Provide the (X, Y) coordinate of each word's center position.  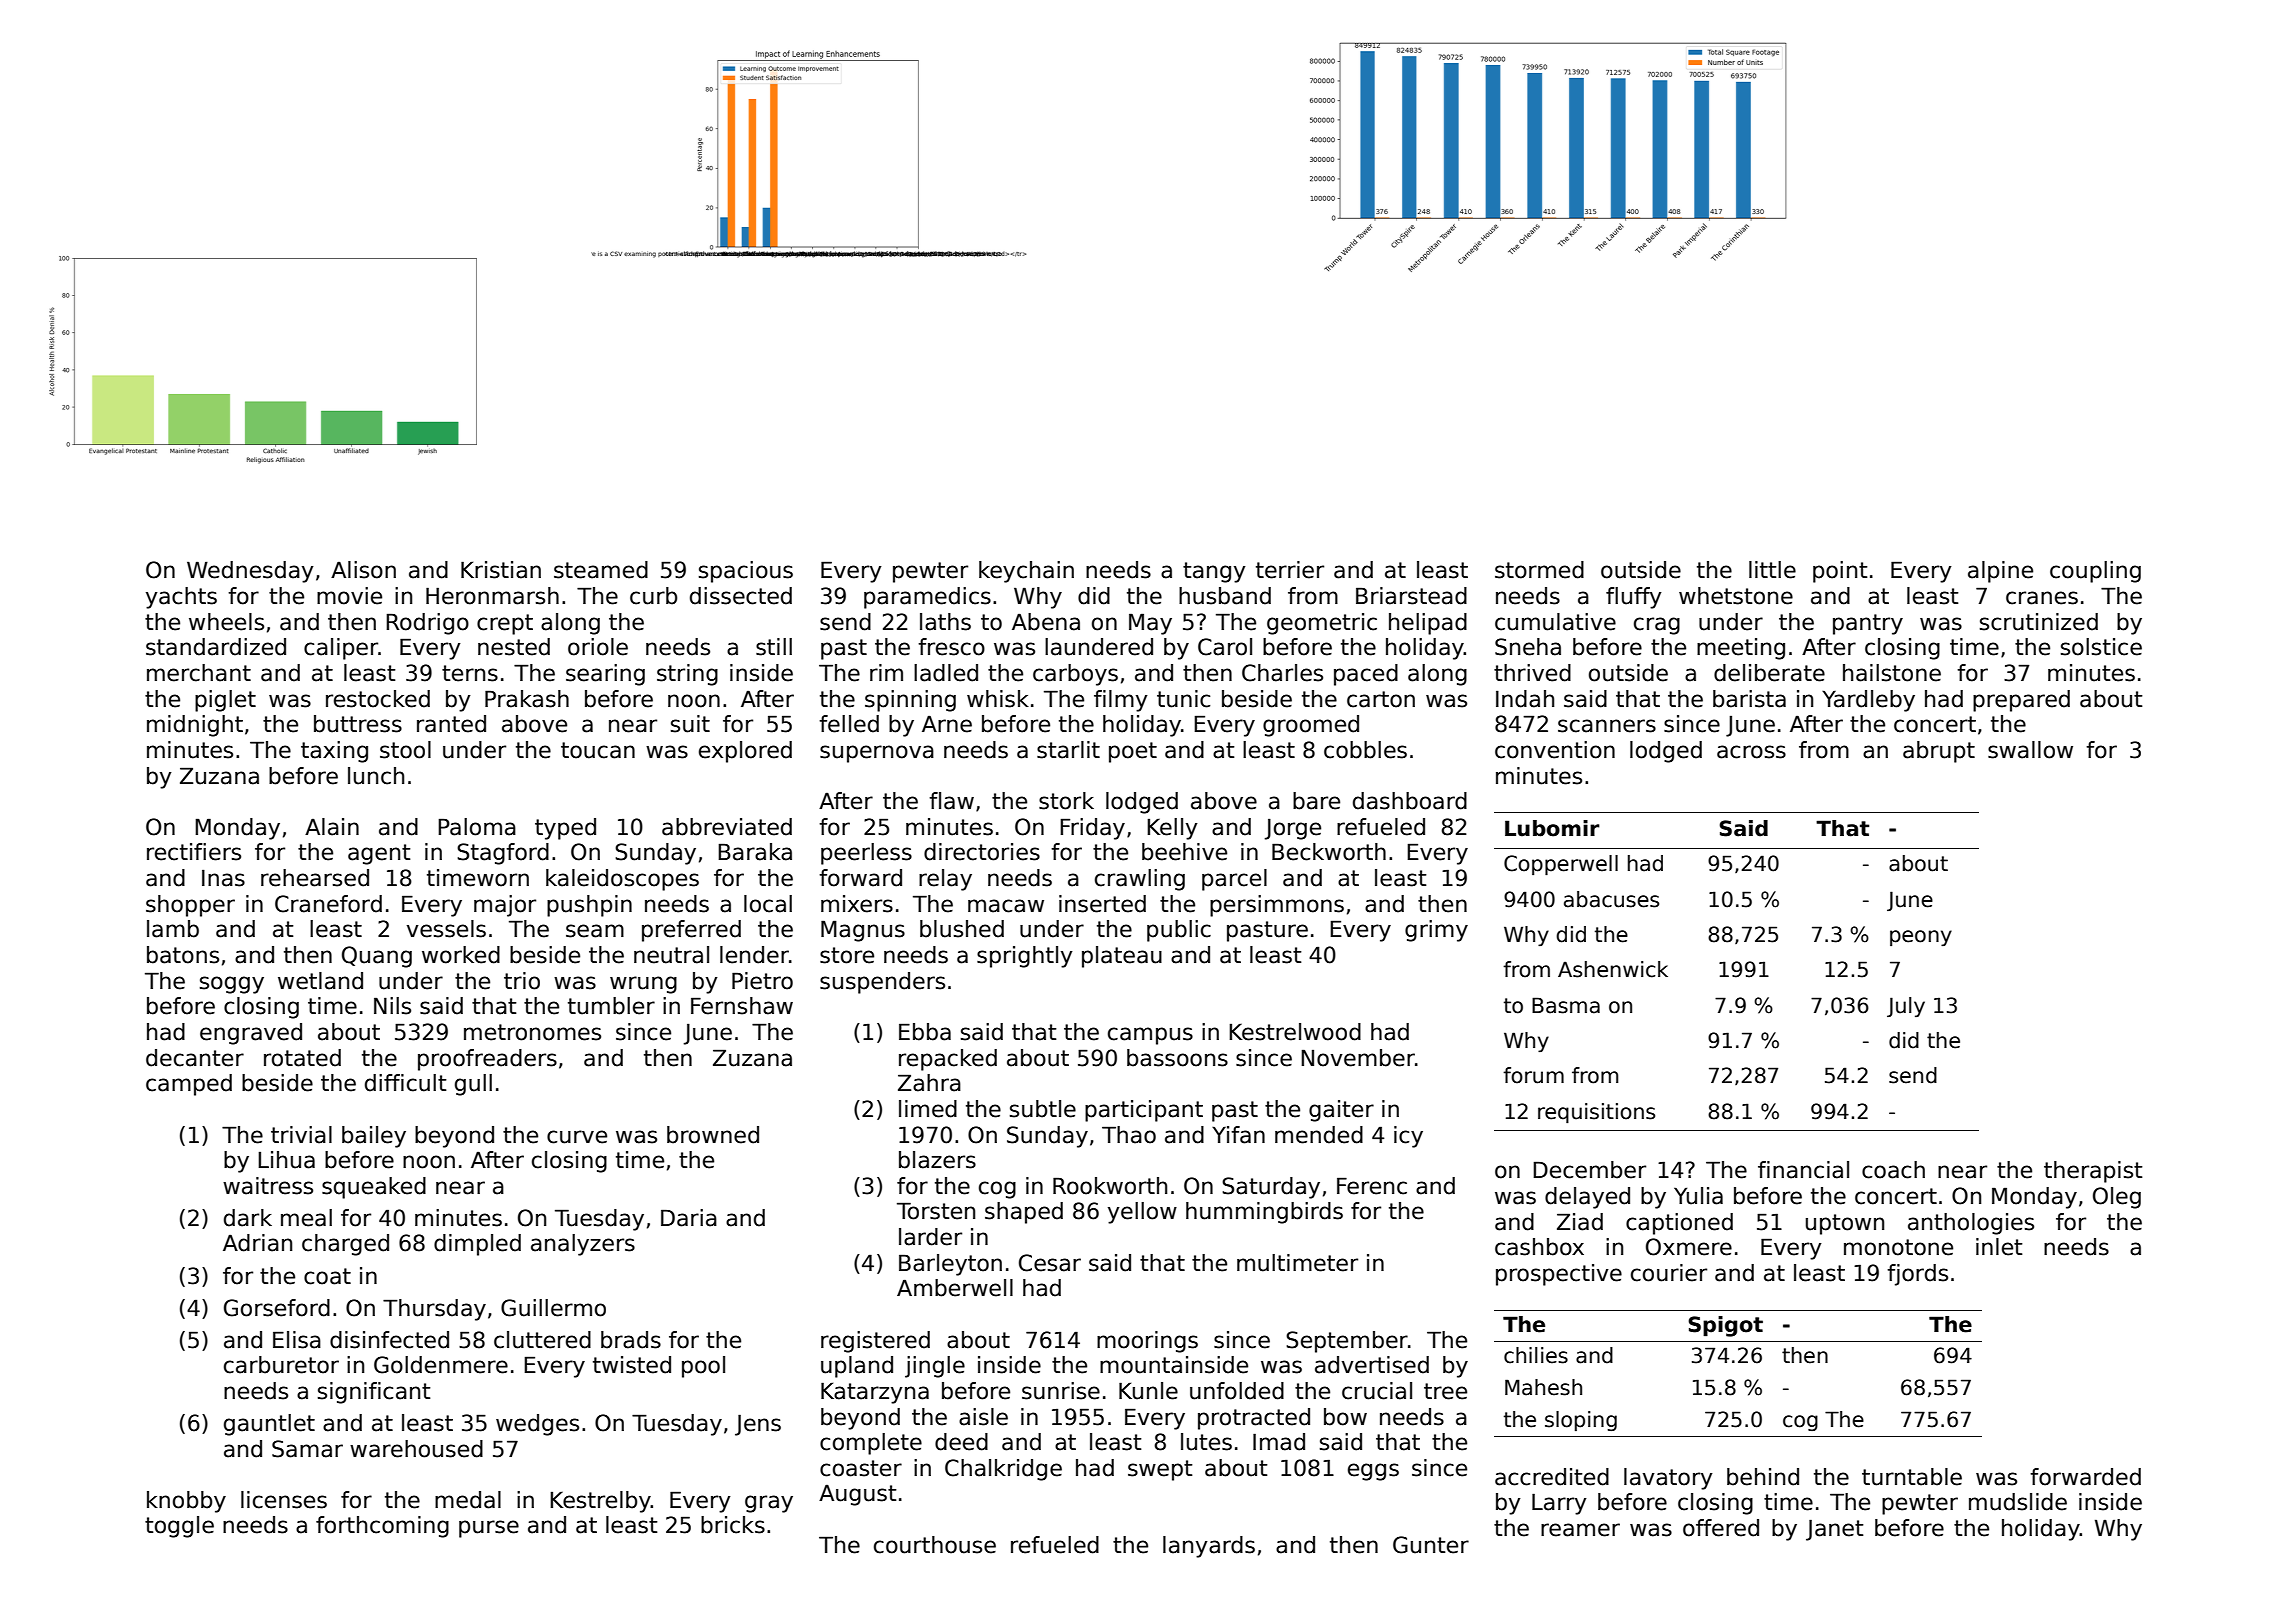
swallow (2030, 750)
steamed (601, 570)
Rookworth (1110, 1186)
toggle (179, 1527)
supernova (877, 754)
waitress (268, 1186)
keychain (1026, 572)
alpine (2000, 572)
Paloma (477, 827)
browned (713, 1135)
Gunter (1431, 1545)
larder (930, 1237)
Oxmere (1689, 1247)
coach (1893, 1170)
